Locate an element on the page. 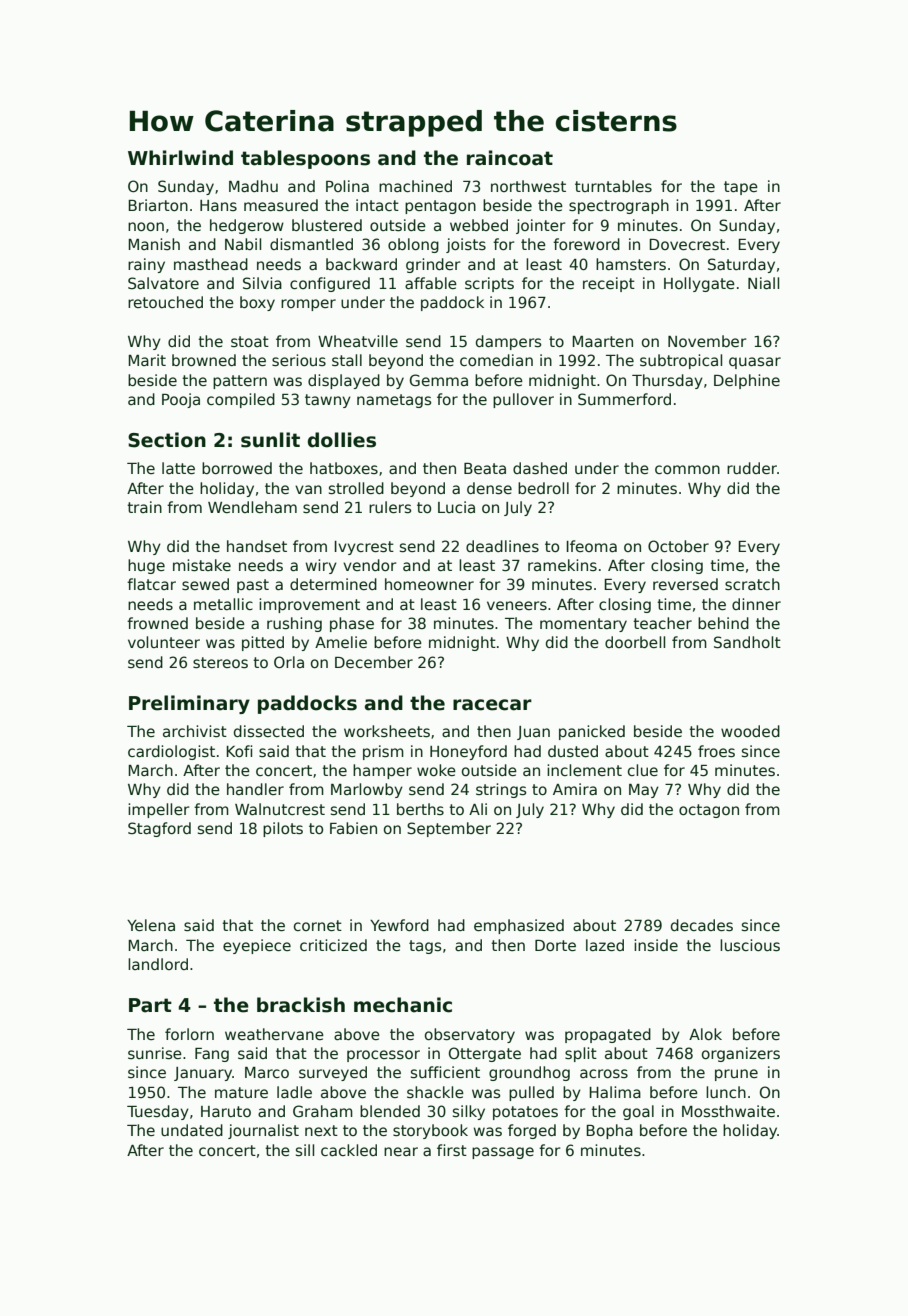  Bopha is located at coordinates (609, 1131).
